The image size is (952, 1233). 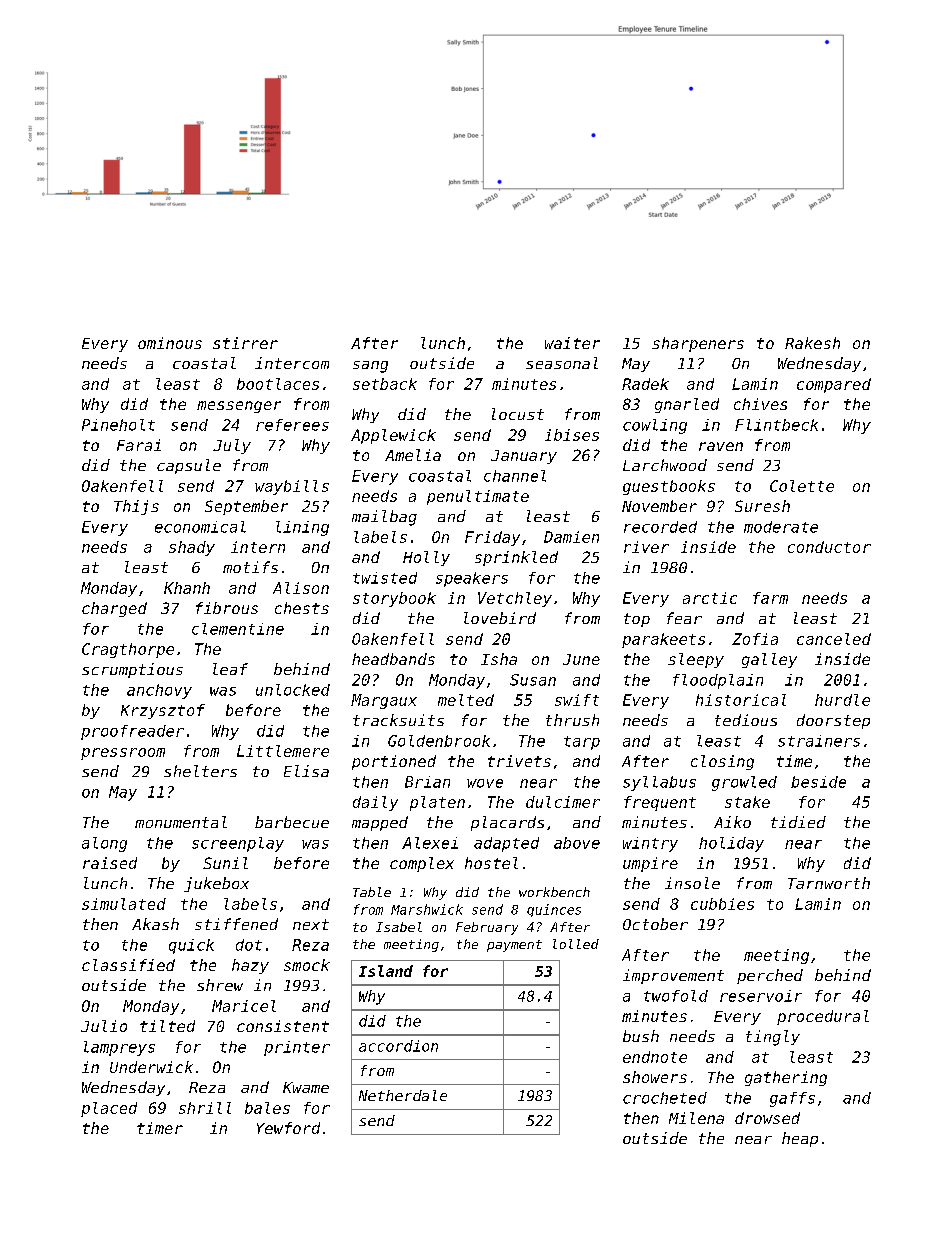 I want to click on gathering, so click(x=786, y=1078).
